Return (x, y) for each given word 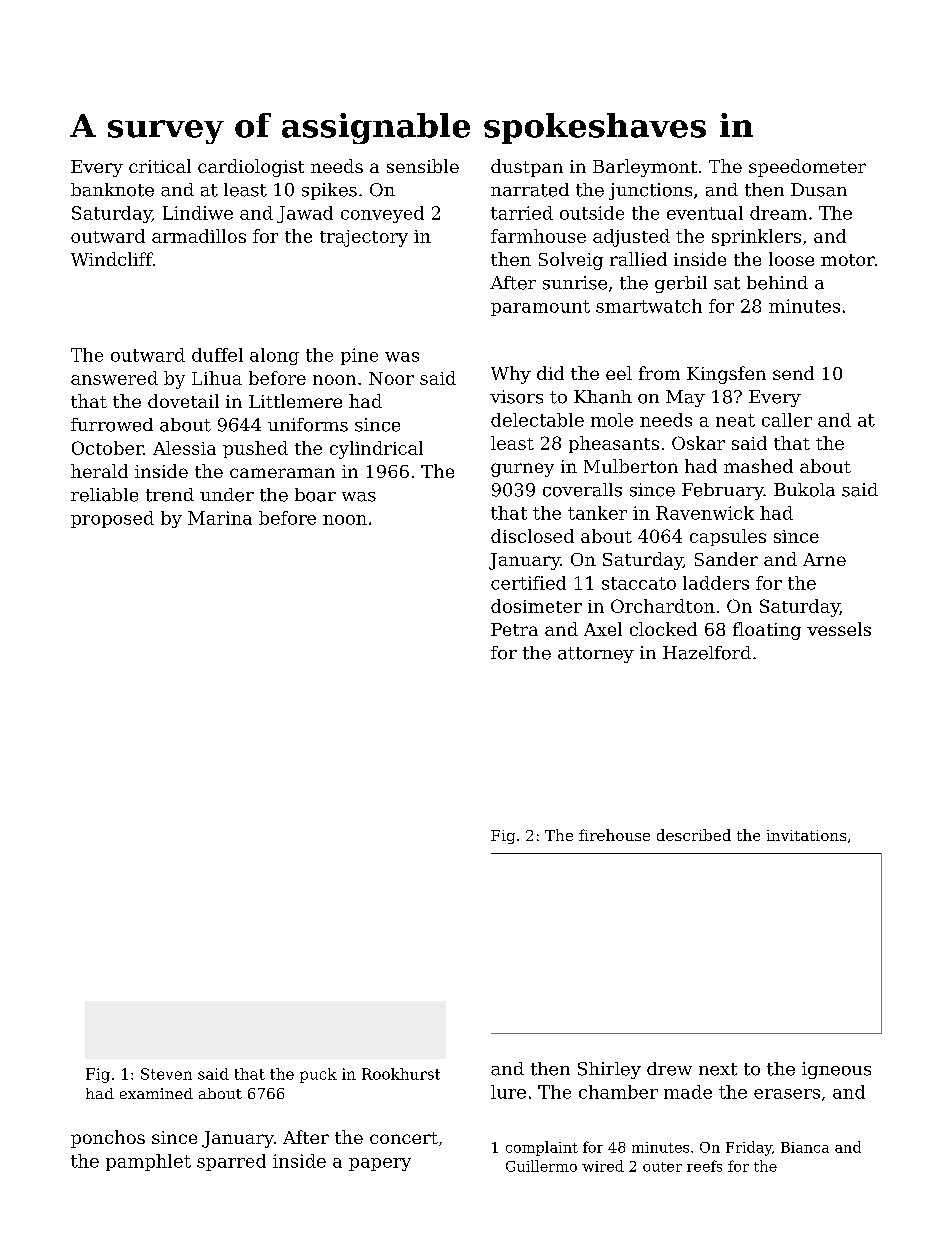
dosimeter (536, 606)
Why (511, 375)
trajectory (364, 238)
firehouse (614, 835)
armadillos (199, 236)
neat (735, 420)
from (659, 373)
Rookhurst (401, 1074)
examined (156, 1093)
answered (114, 378)
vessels (839, 629)
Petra (514, 629)
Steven (166, 1074)
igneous (836, 1070)
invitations (806, 835)
